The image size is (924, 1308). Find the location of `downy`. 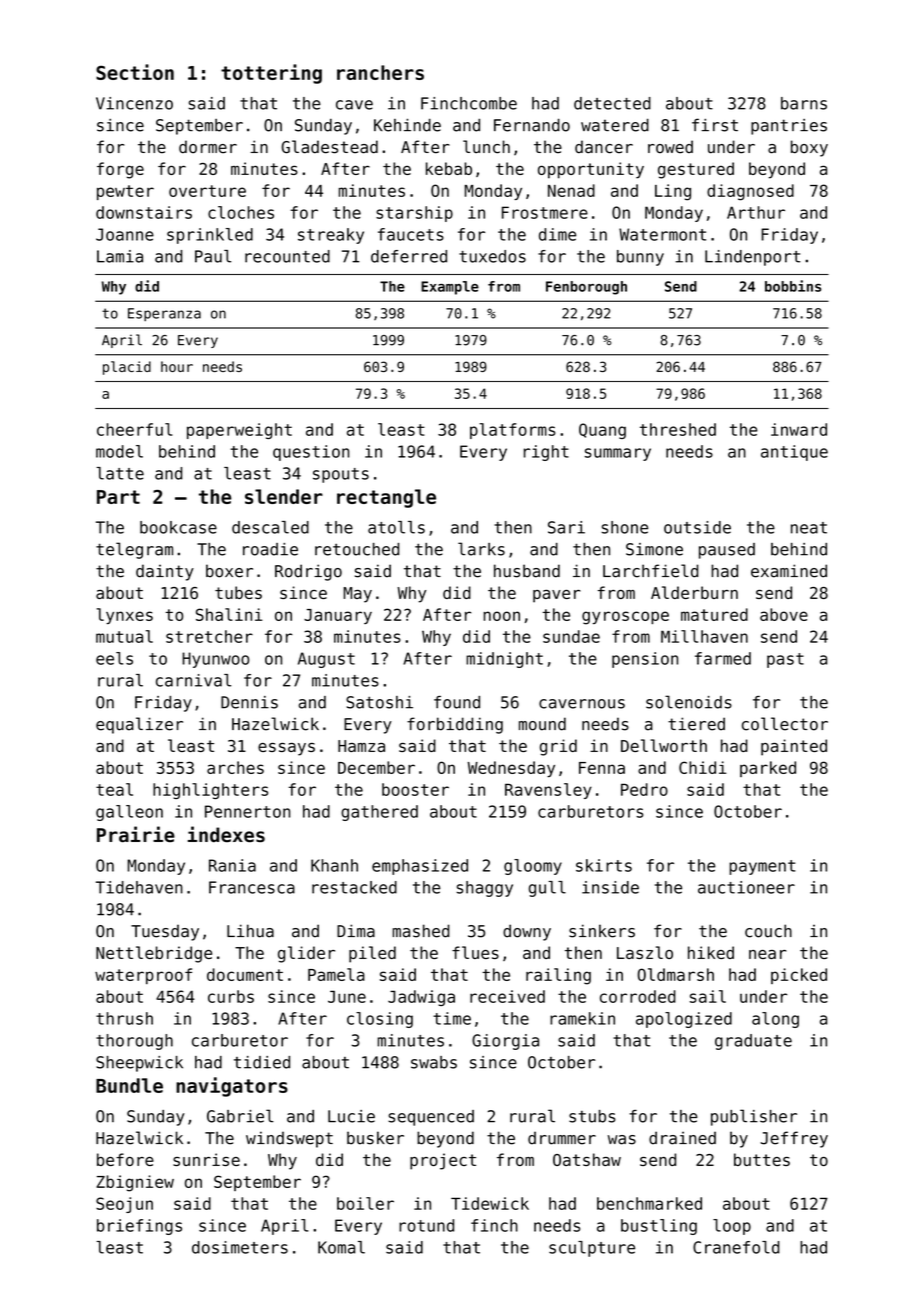

downy is located at coordinates (527, 932).
